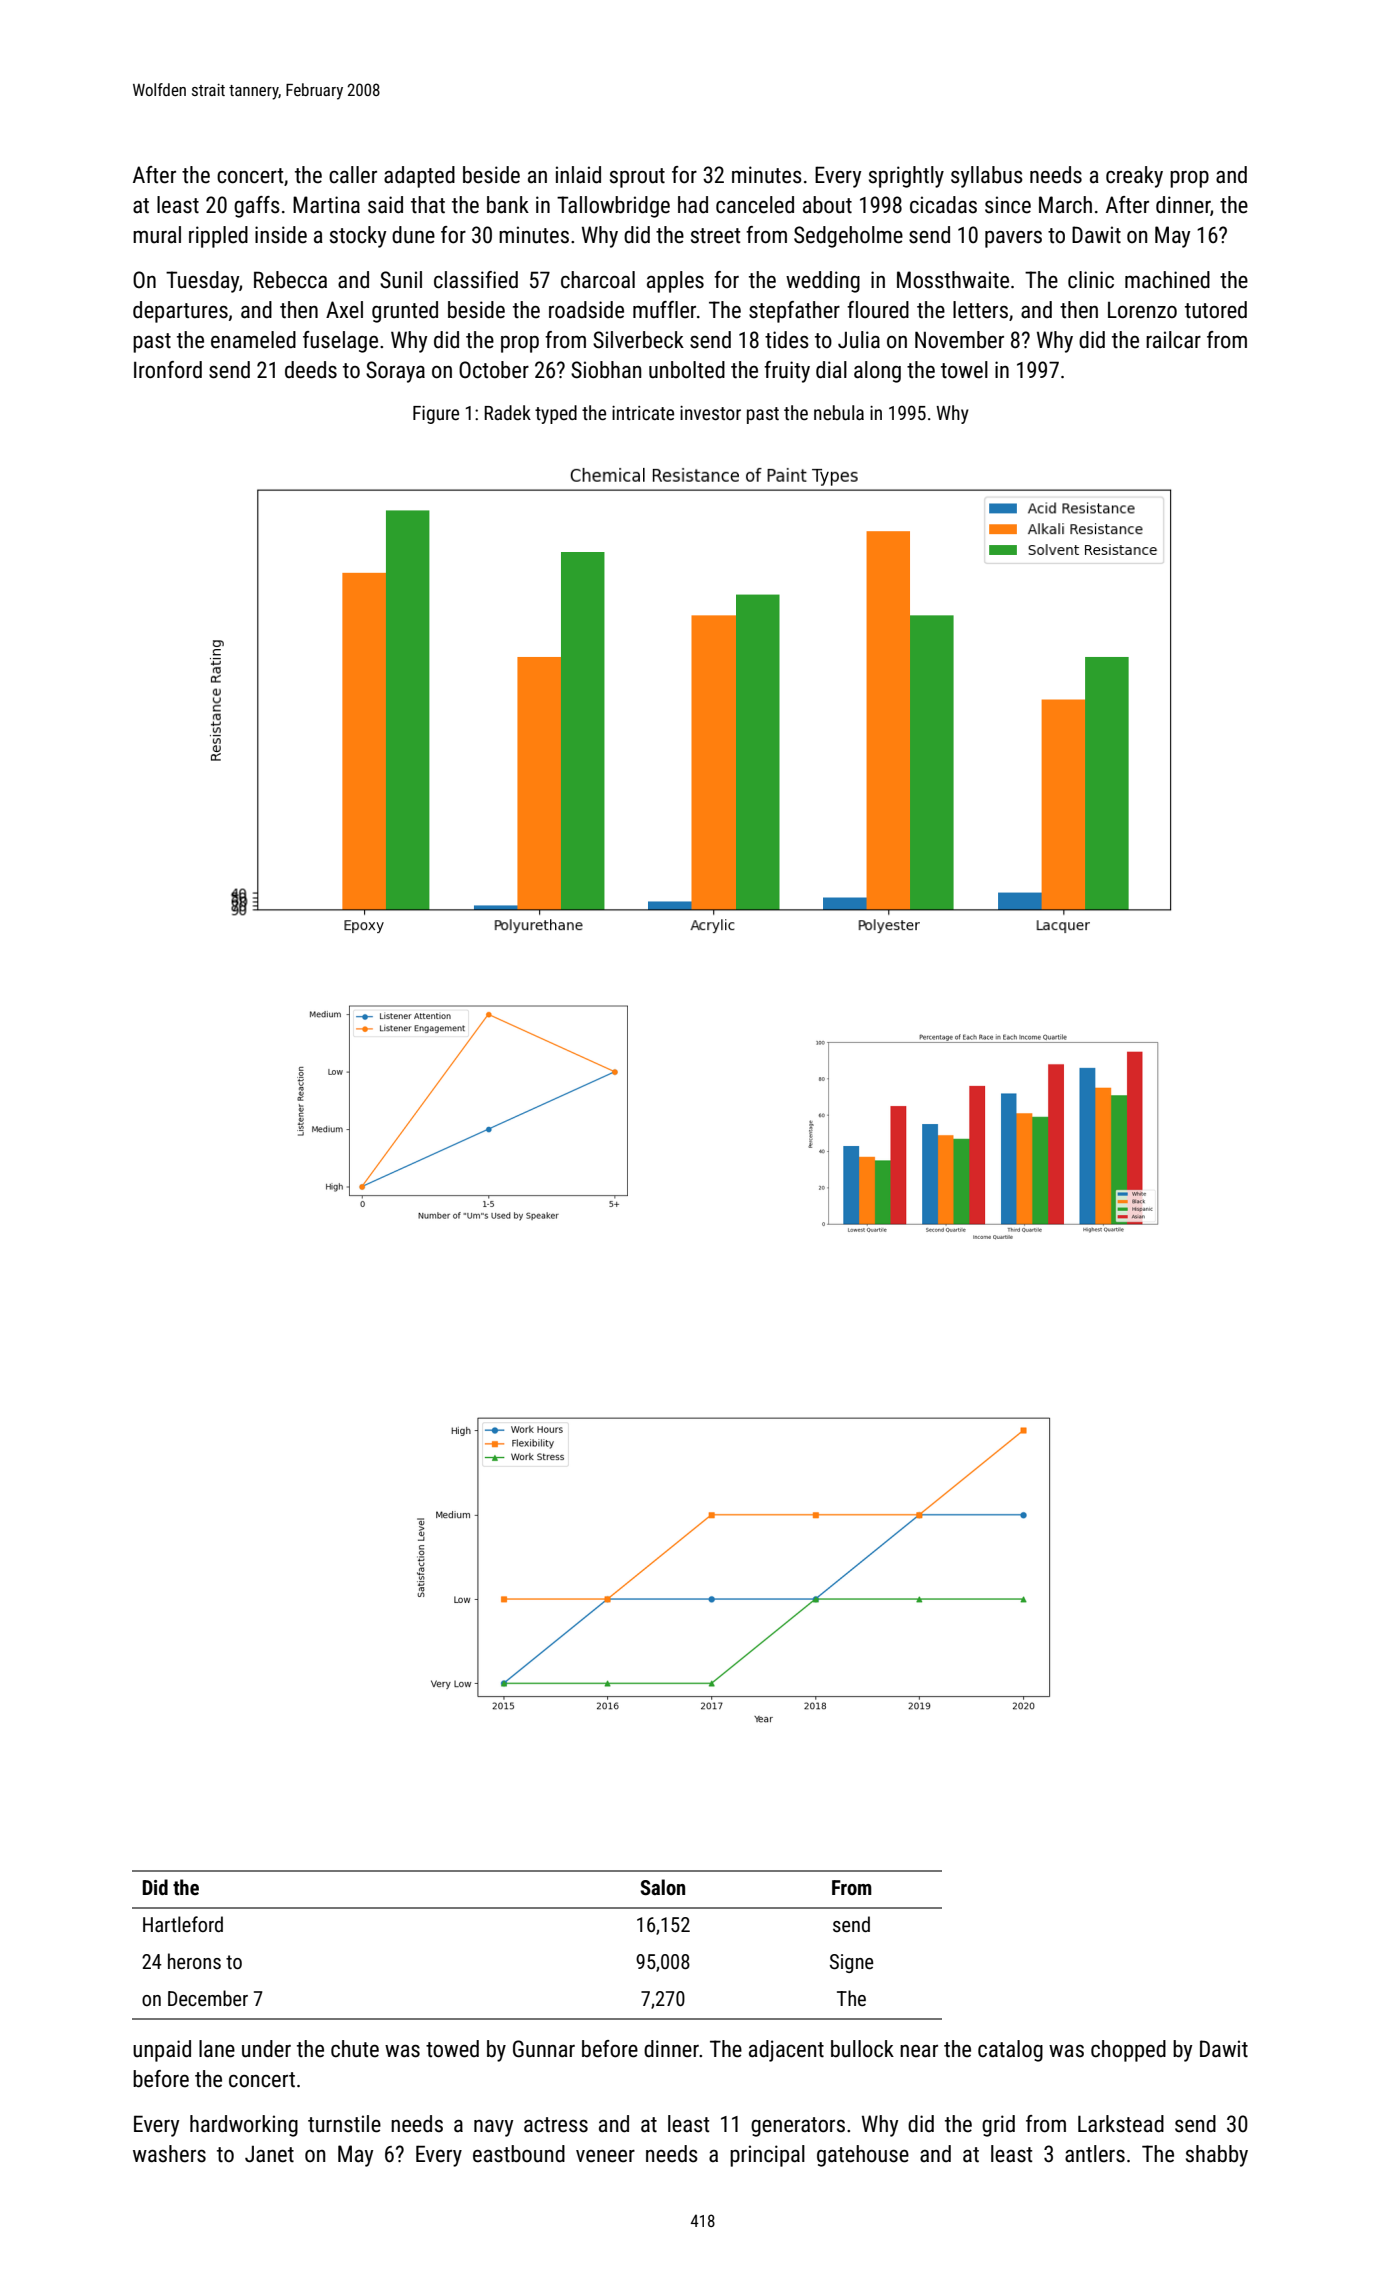 The height and width of the page is (2275, 1381). What do you see at coordinates (851, 1963) in the page?
I see `Signe` at bounding box center [851, 1963].
